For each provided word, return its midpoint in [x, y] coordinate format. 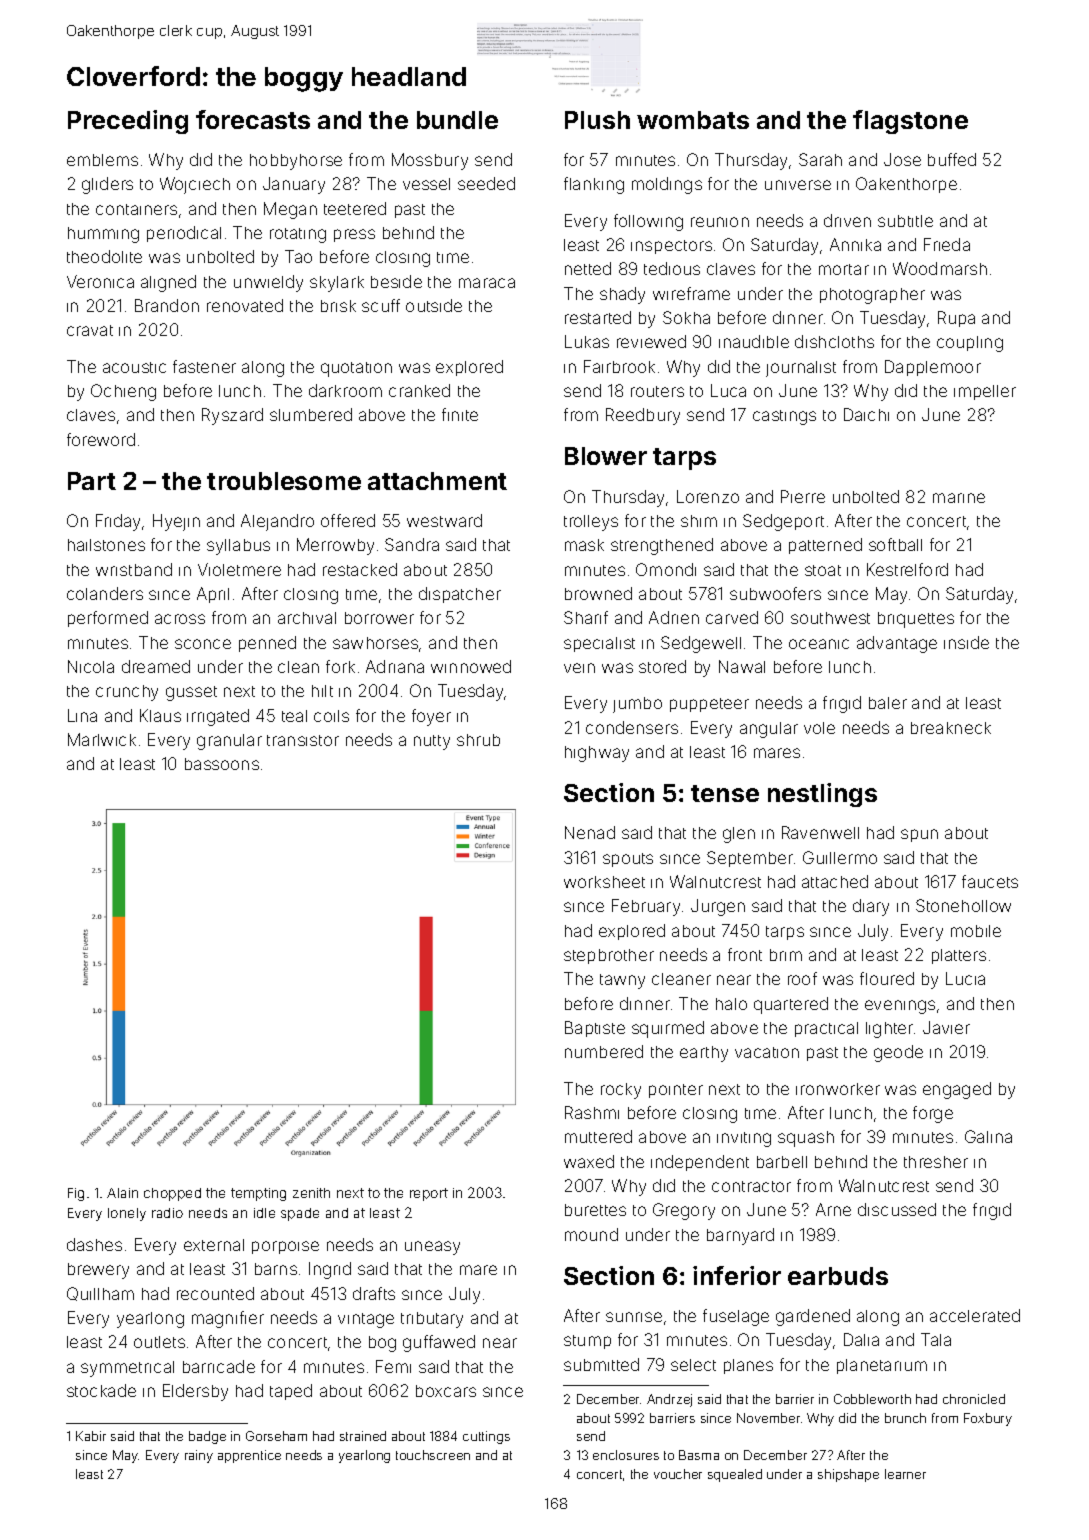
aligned [168, 283]
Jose [902, 159]
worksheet [604, 882]
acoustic [134, 367]
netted [588, 268]
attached [835, 881]
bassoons [222, 764]
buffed [952, 159]
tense [725, 793]
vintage [366, 1320]
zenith [311, 1193]
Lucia [965, 978]
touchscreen [433, 1455]
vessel [426, 184]
